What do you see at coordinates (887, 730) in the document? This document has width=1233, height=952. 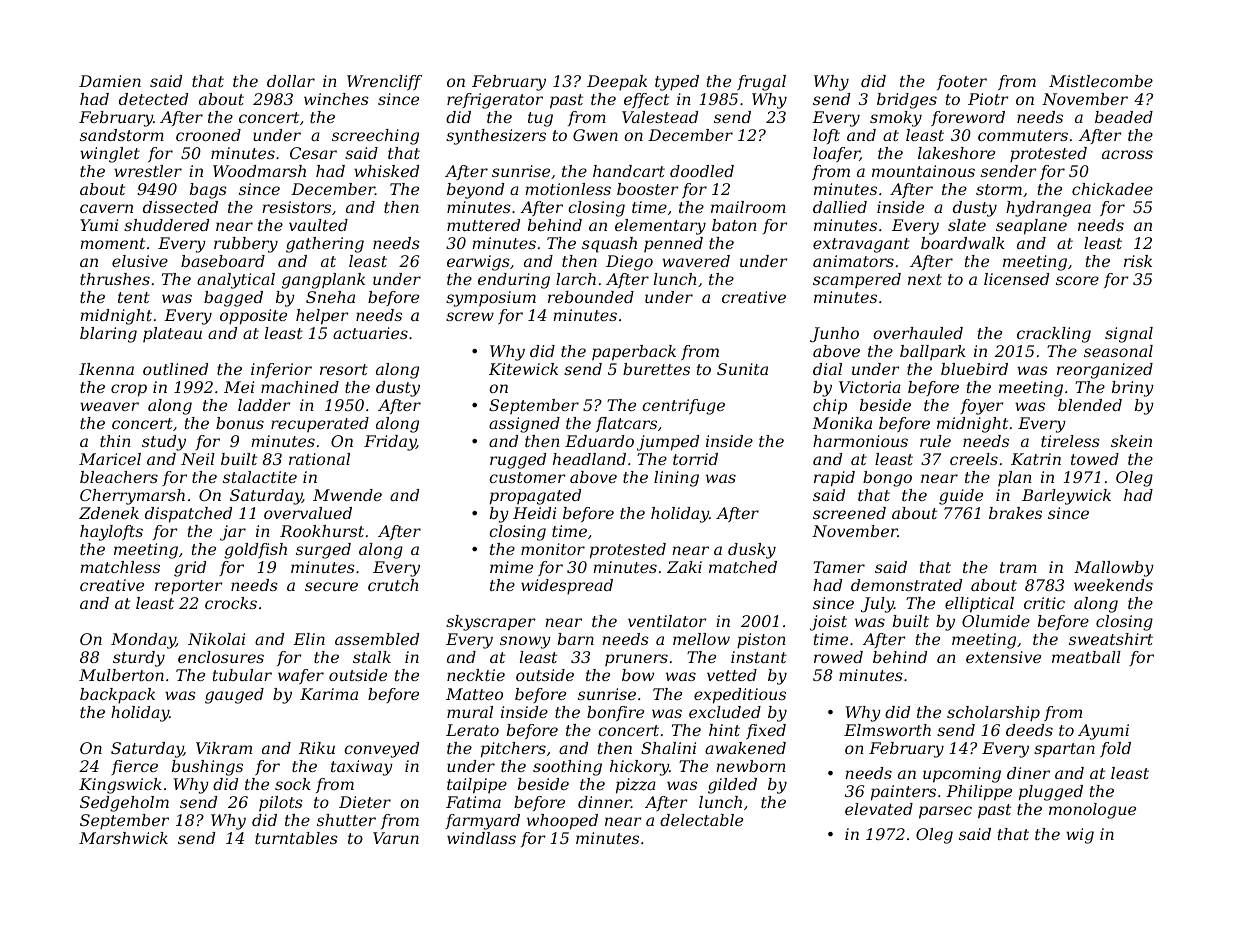 I see `Elmsworth` at bounding box center [887, 730].
